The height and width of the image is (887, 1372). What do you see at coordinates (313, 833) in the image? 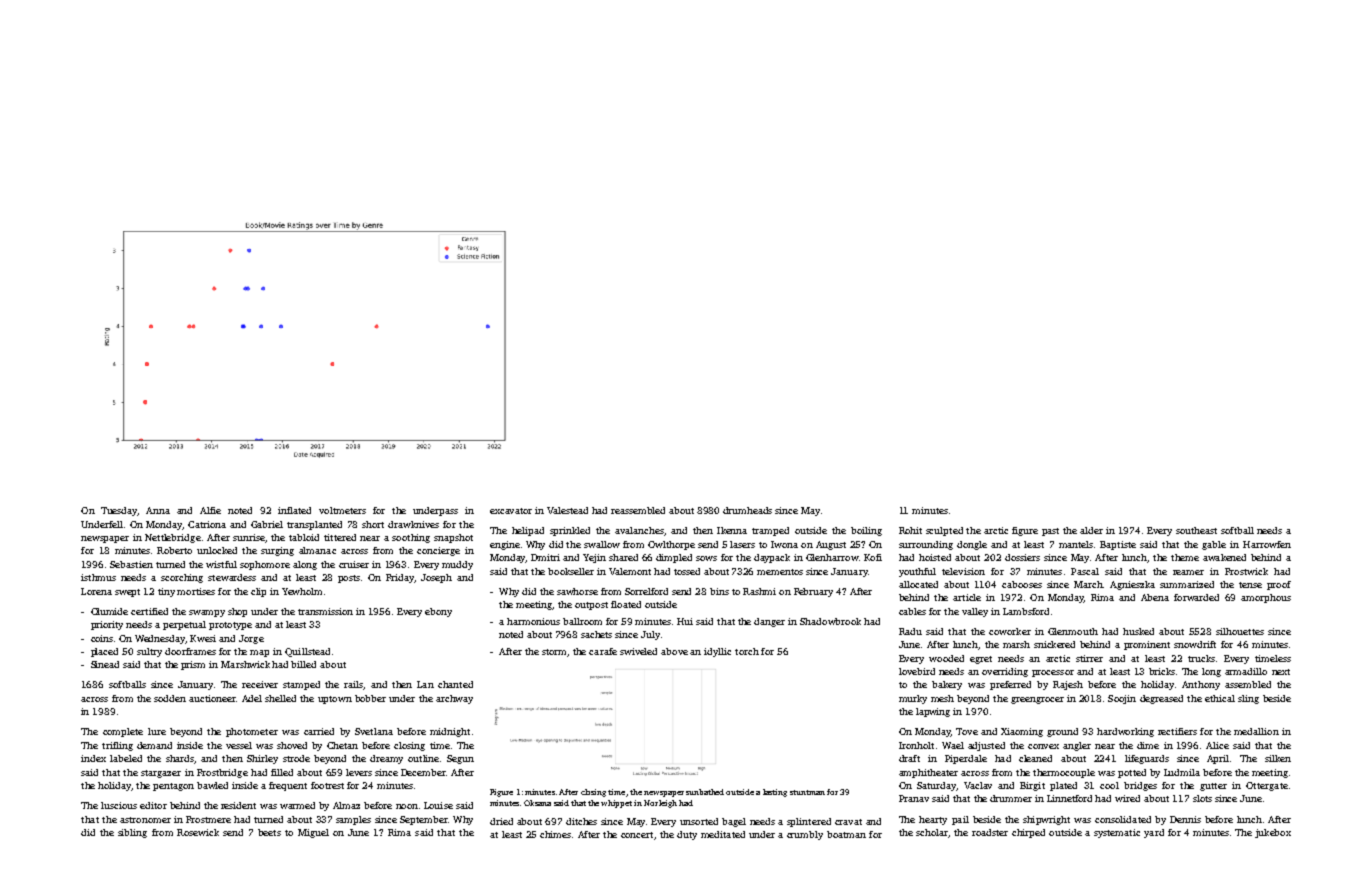
I see `Miguel` at bounding box center [313, 833].
